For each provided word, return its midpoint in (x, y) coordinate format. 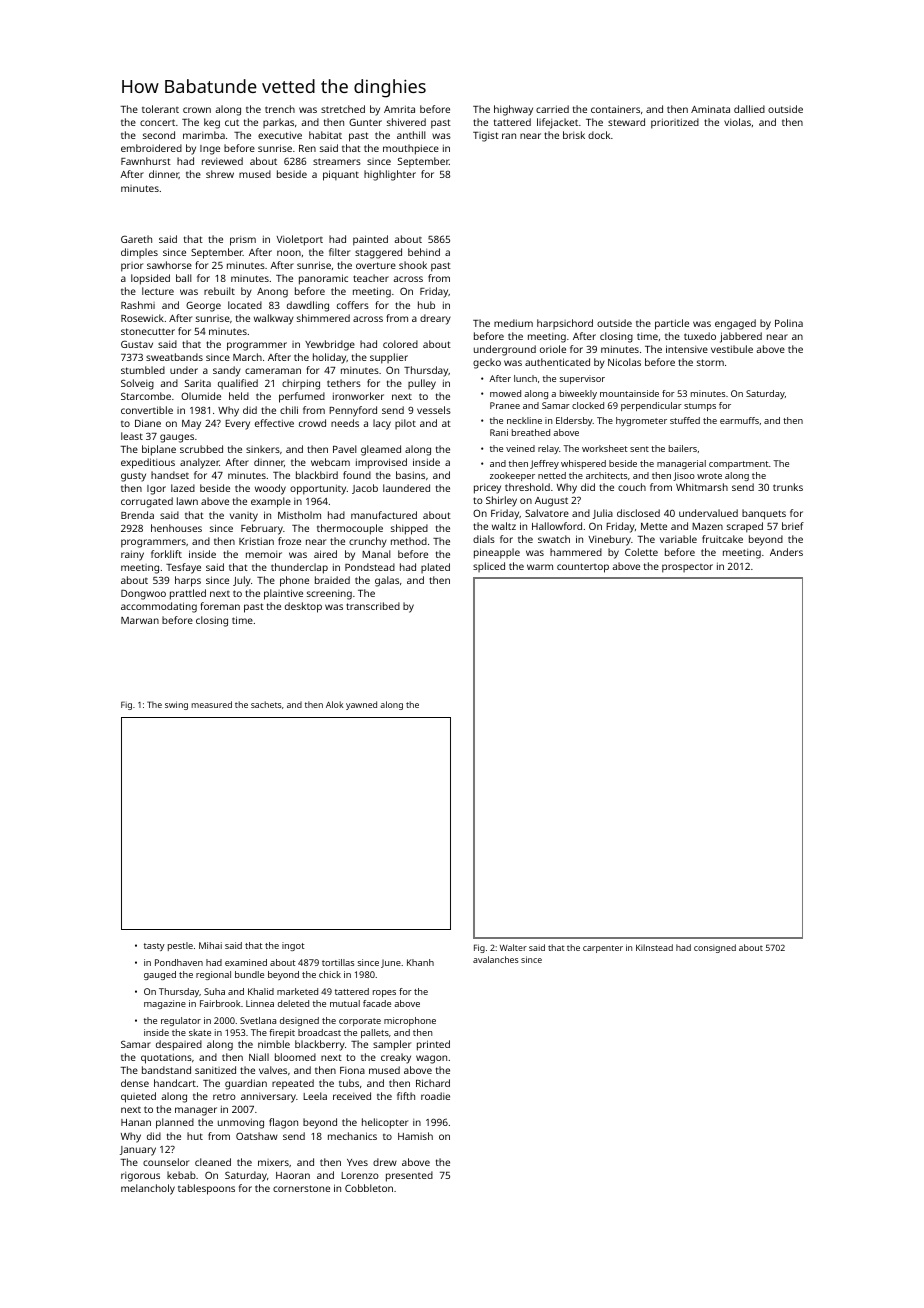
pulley (422, 384)
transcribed (373, 606)
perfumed (302, 397)
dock (599, 135)
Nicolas (624, 362)
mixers (273, 1162)
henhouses (176, 528)
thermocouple (350, 529)
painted (370, 240)
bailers (683, 448)
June (391, 963)
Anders (786, 552)
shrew (220, 174)
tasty (154, 947)
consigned (715, 948)
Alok (334, 704)
